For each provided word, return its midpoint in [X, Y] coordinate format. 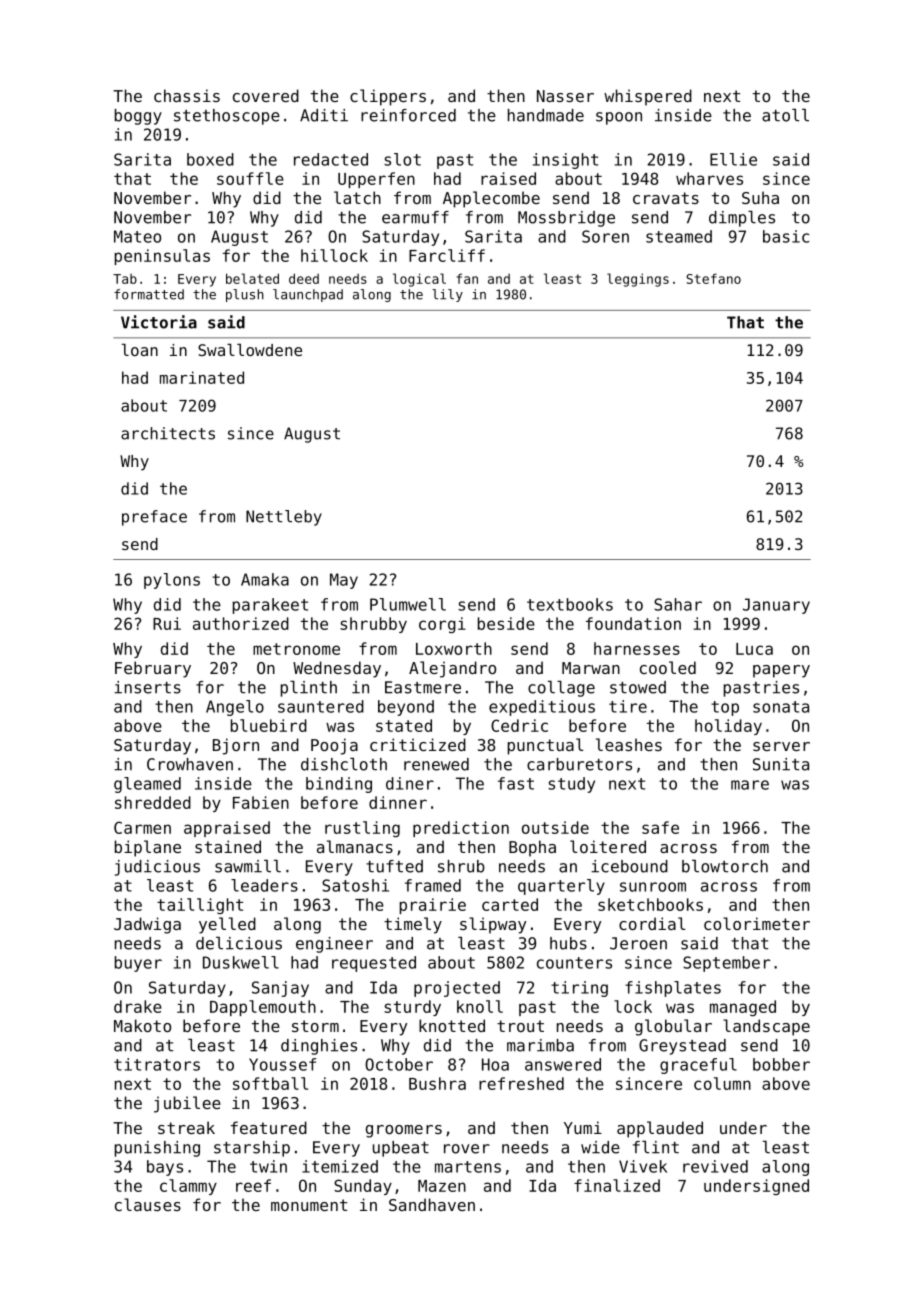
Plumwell [408, 604]
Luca [754, 649]
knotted [452, 1025]
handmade [546, 115]
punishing [157, 1149]
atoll [785, 115]
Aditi [324, 115]
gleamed [147, 785]
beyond [406, 708]
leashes [629, 744]
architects [168, 433]
